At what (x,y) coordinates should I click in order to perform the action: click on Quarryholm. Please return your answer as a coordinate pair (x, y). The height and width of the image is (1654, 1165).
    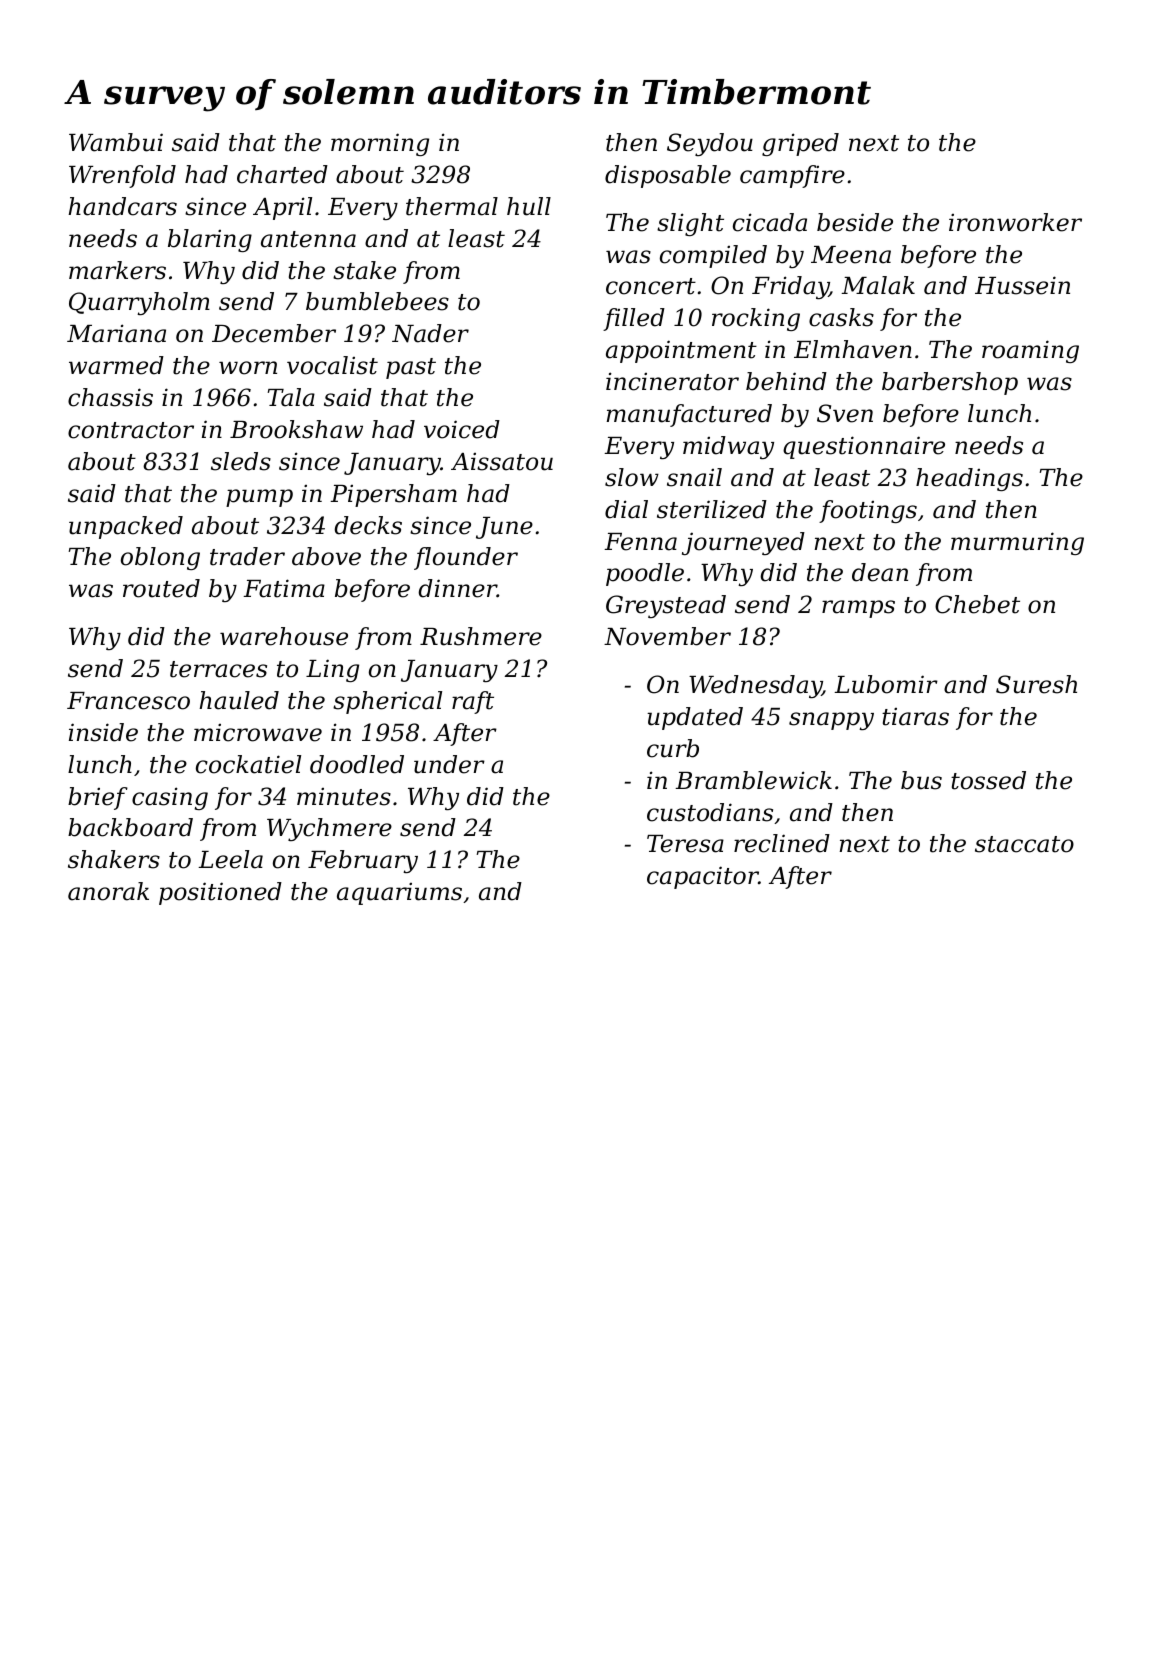
    Looking at the image, I should click on (139, 303).
